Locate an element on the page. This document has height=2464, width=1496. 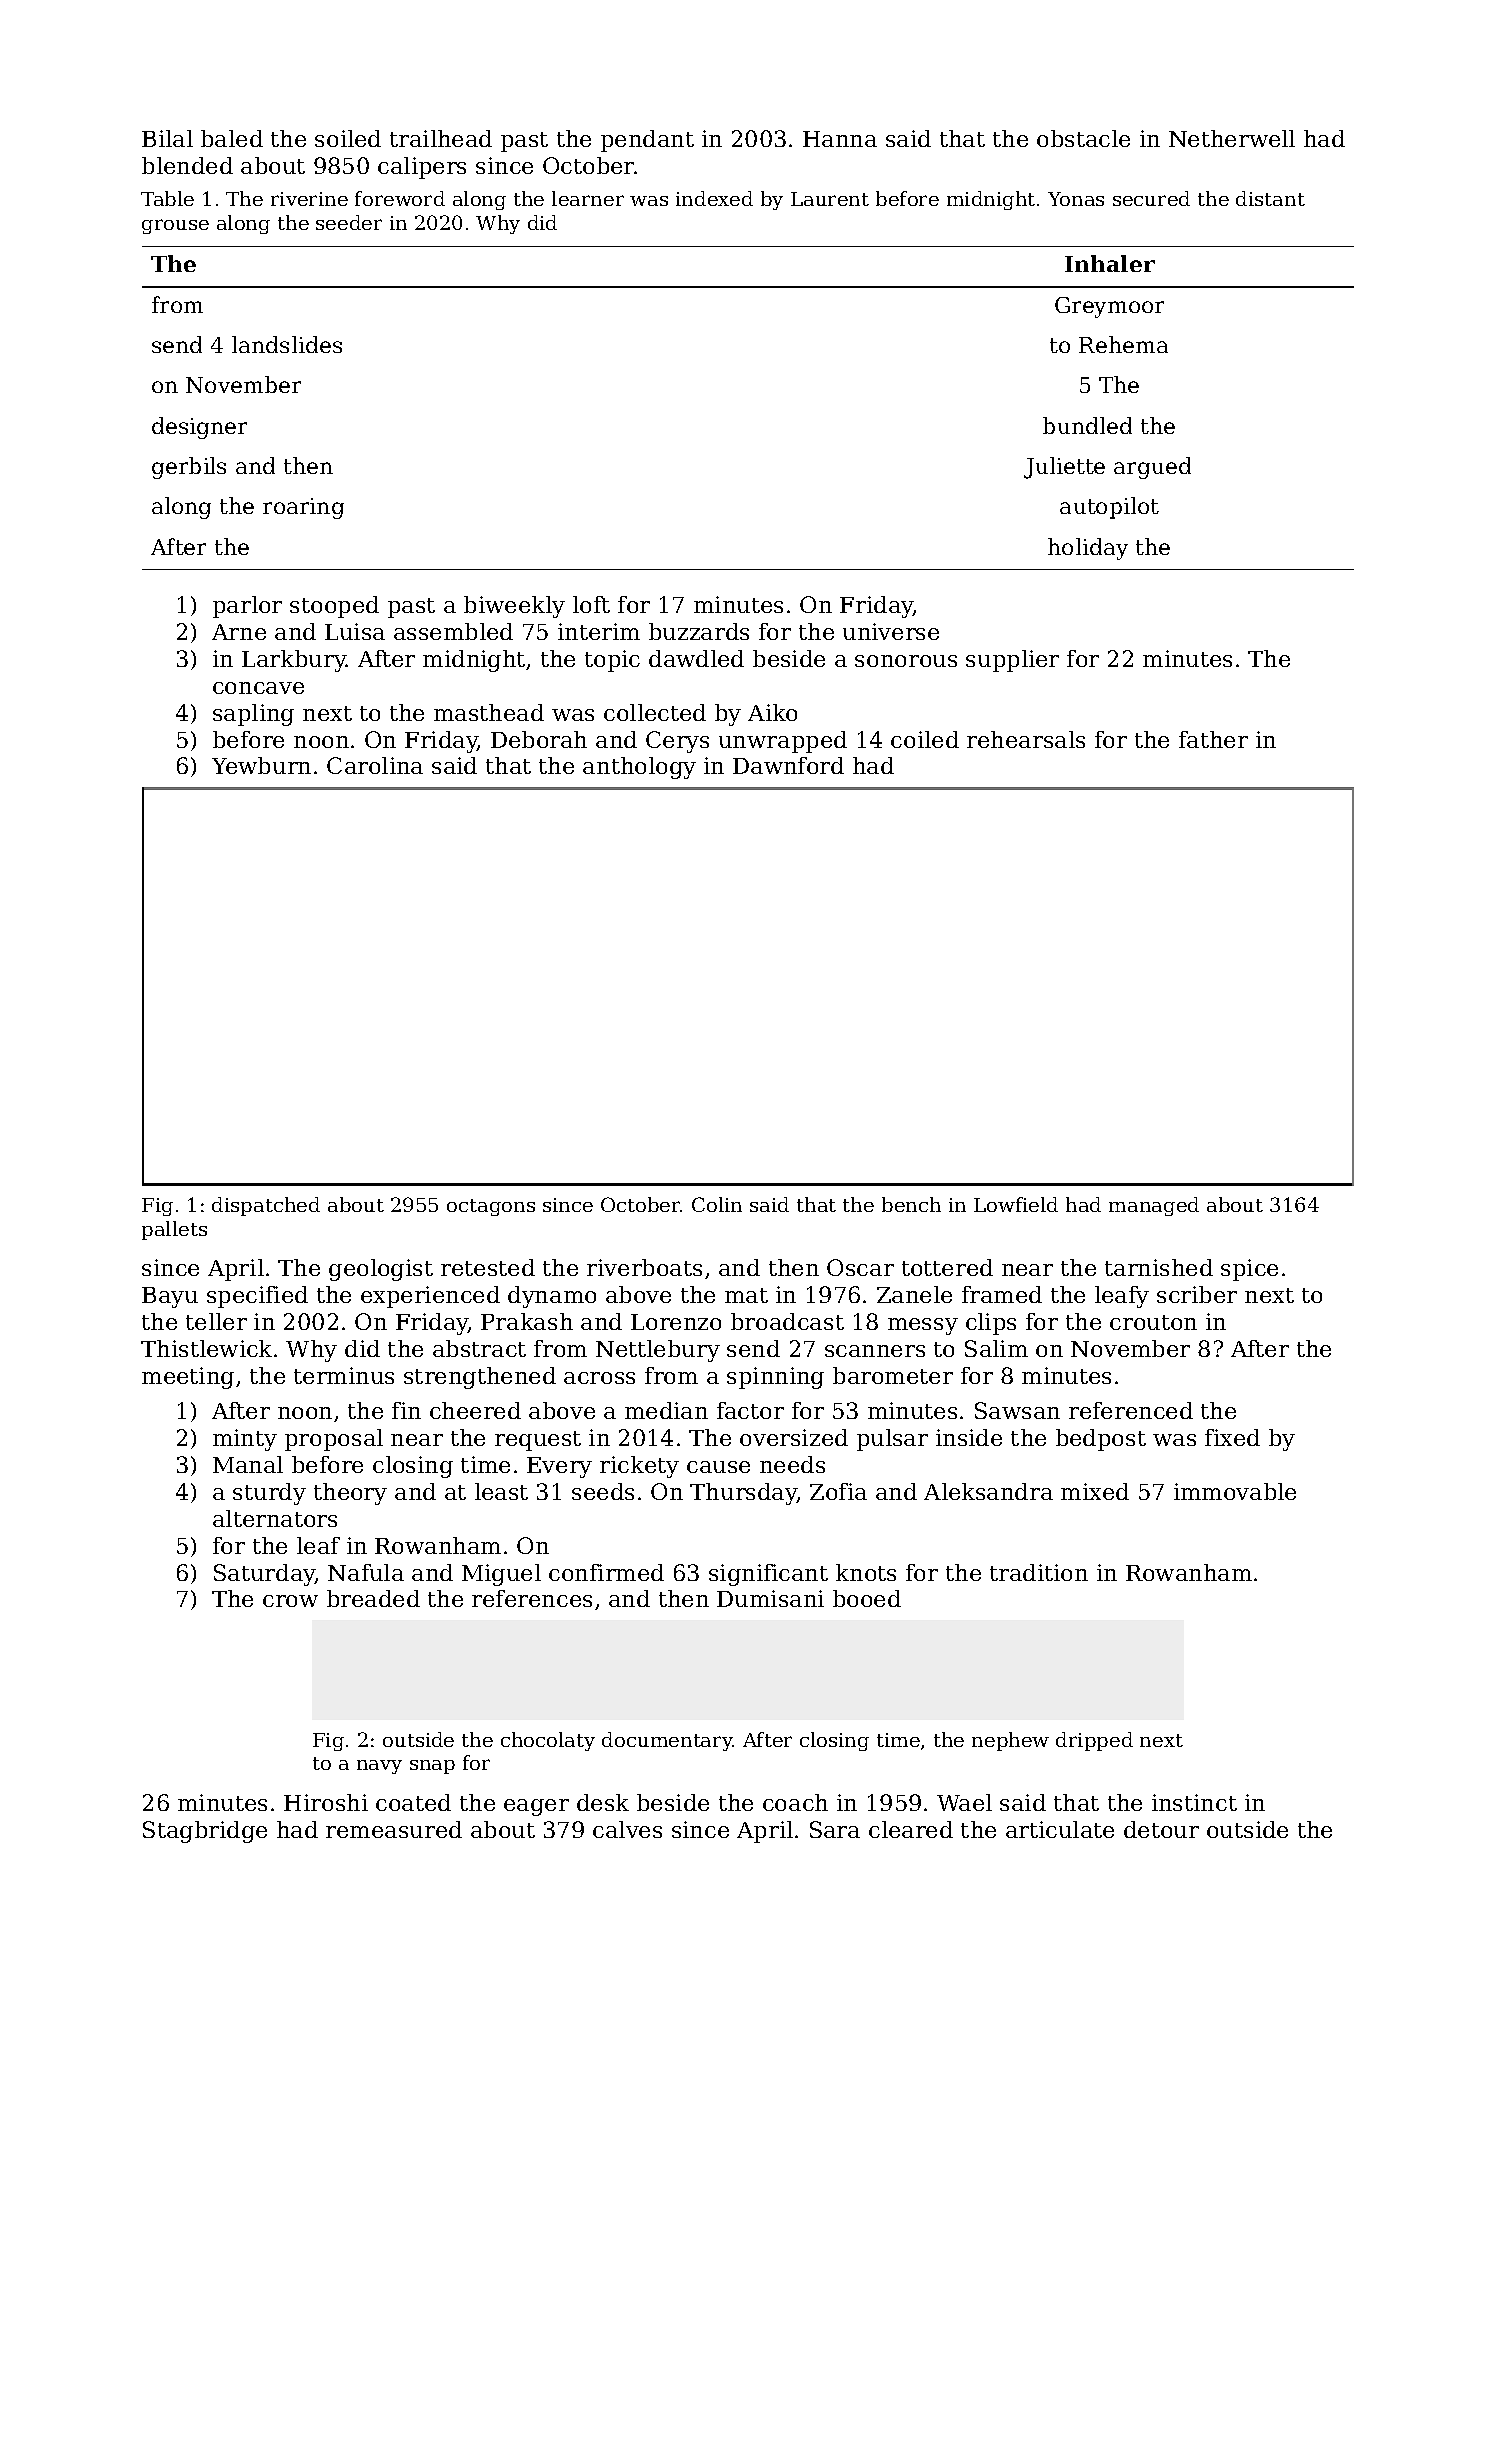
dispatched is located at coordinates (266, 1206).
